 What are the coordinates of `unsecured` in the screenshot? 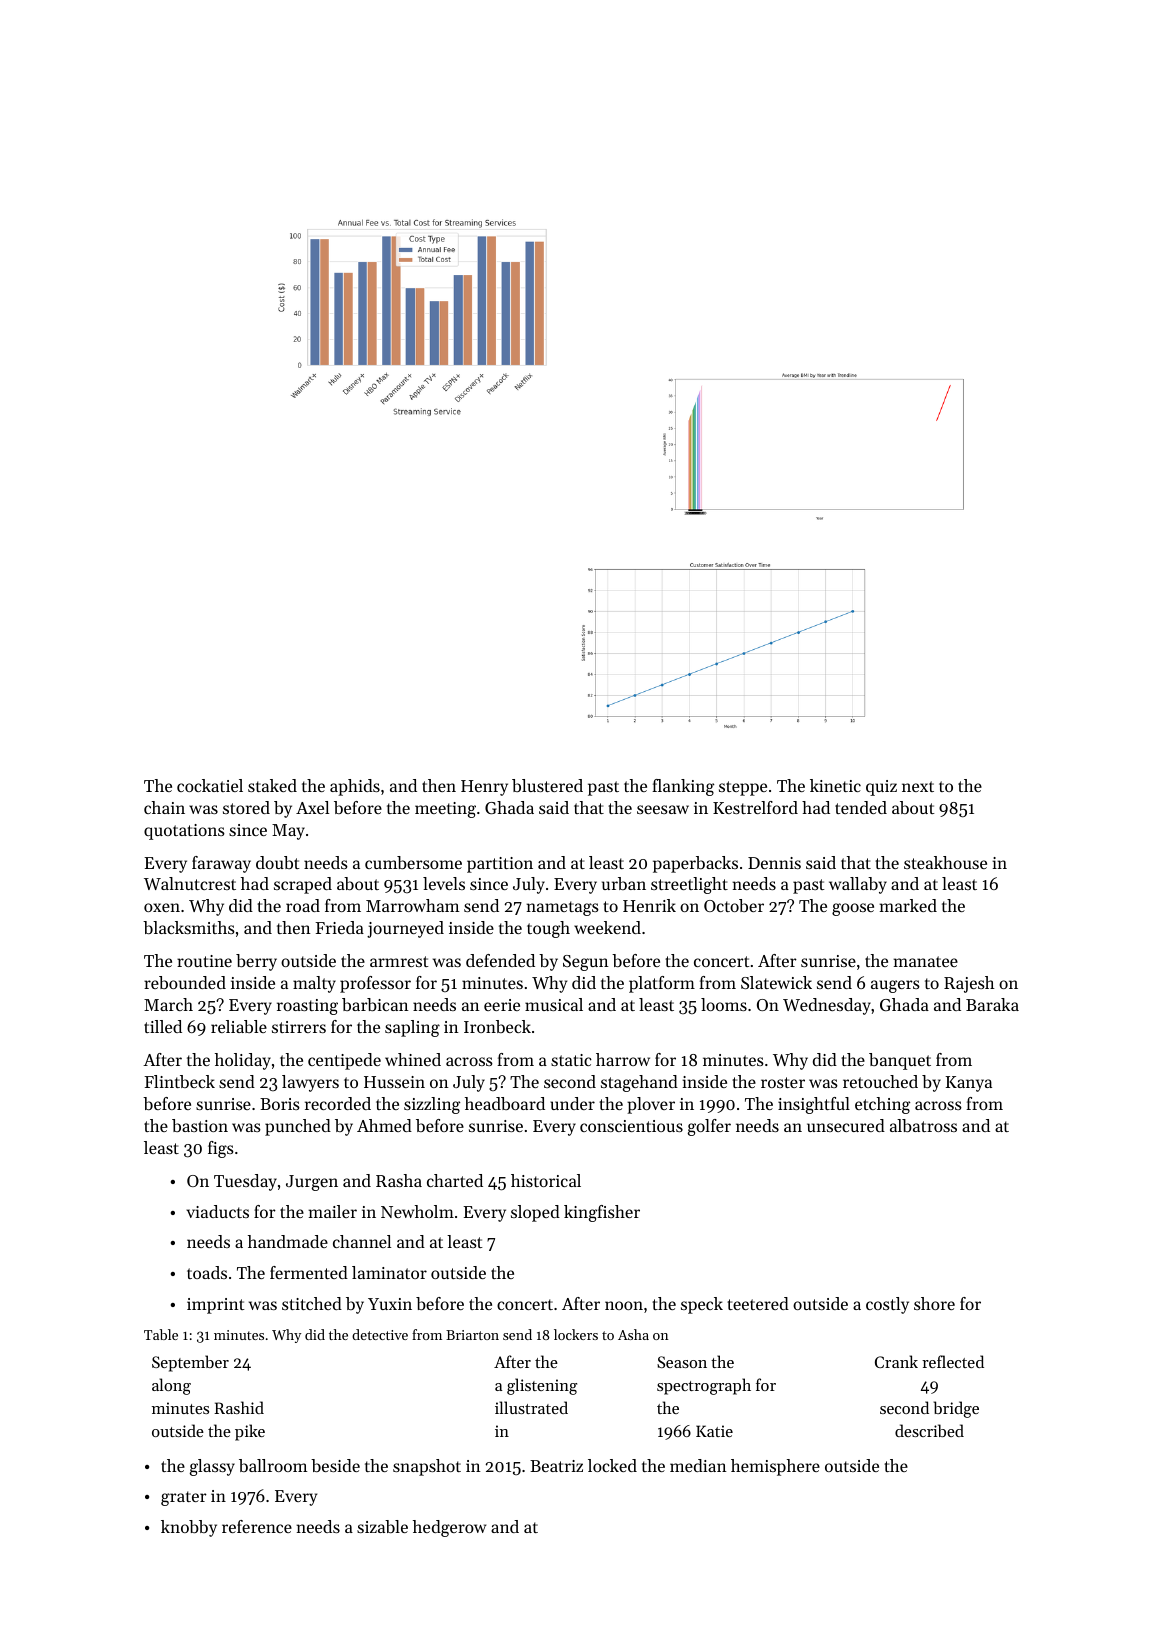 It's located at (846, 1125).
